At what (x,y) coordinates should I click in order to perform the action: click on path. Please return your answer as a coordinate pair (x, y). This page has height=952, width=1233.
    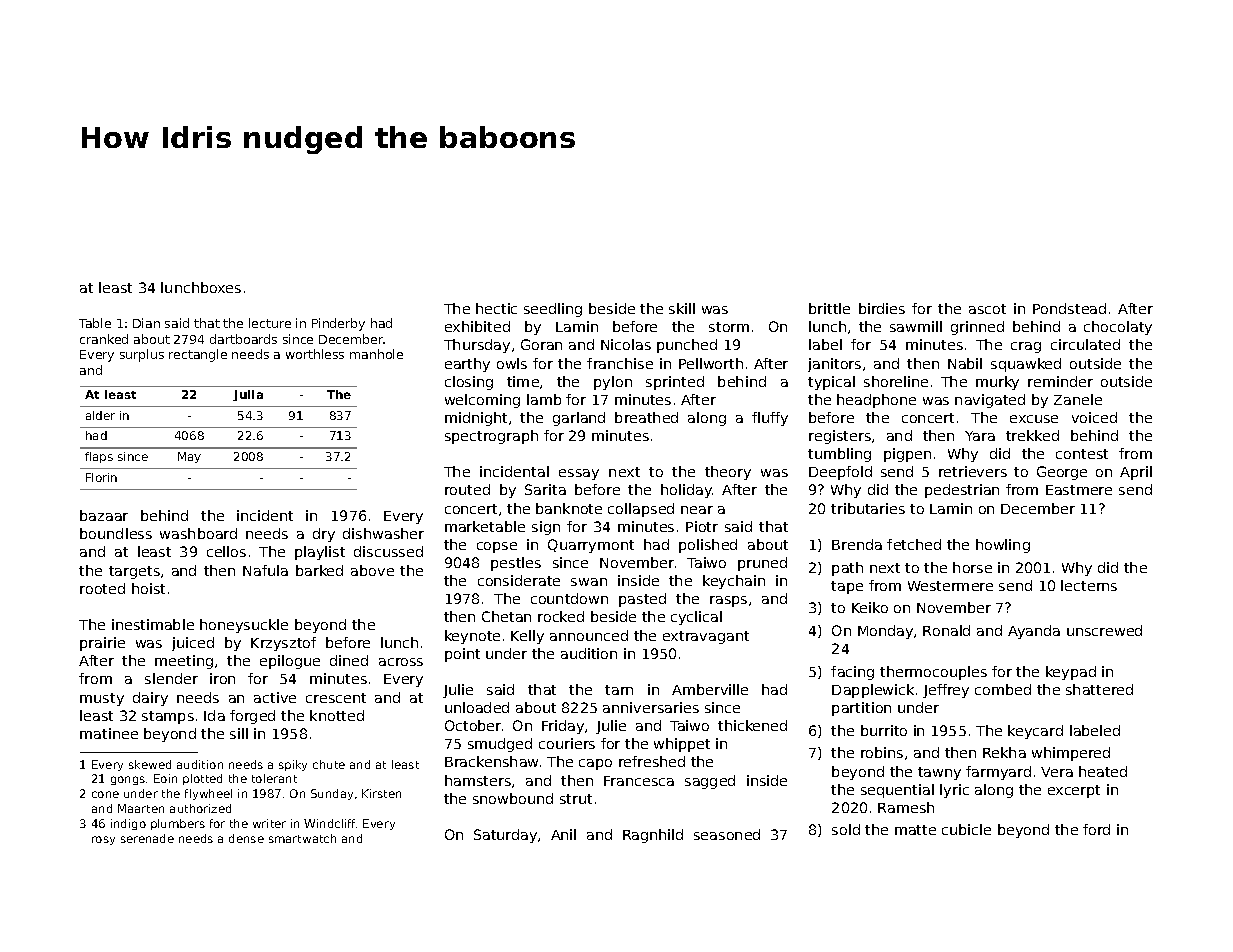
    Looking at the image, I should click on (847, 569).
